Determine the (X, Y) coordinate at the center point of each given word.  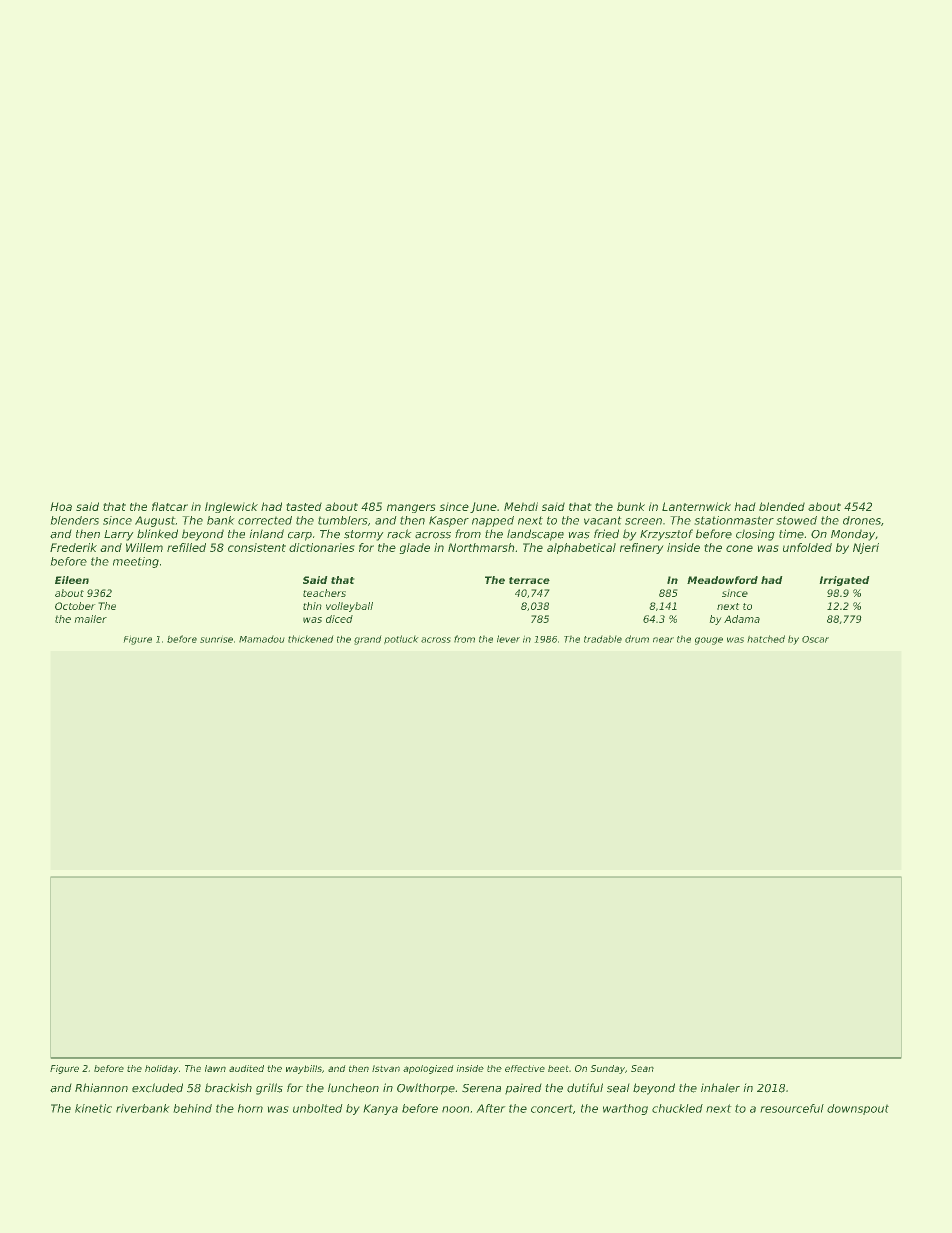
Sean (642, 1068)
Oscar (815, 639)
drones (862, 520)
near (663, 640)
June (483, 507)
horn (250, 1108)
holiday (162, 1069)
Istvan (386, 1068)
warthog (625, 1109)
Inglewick (231, 507)
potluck (401, 640)
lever (508, 639)
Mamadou (262, 639)
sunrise (216, 639)
